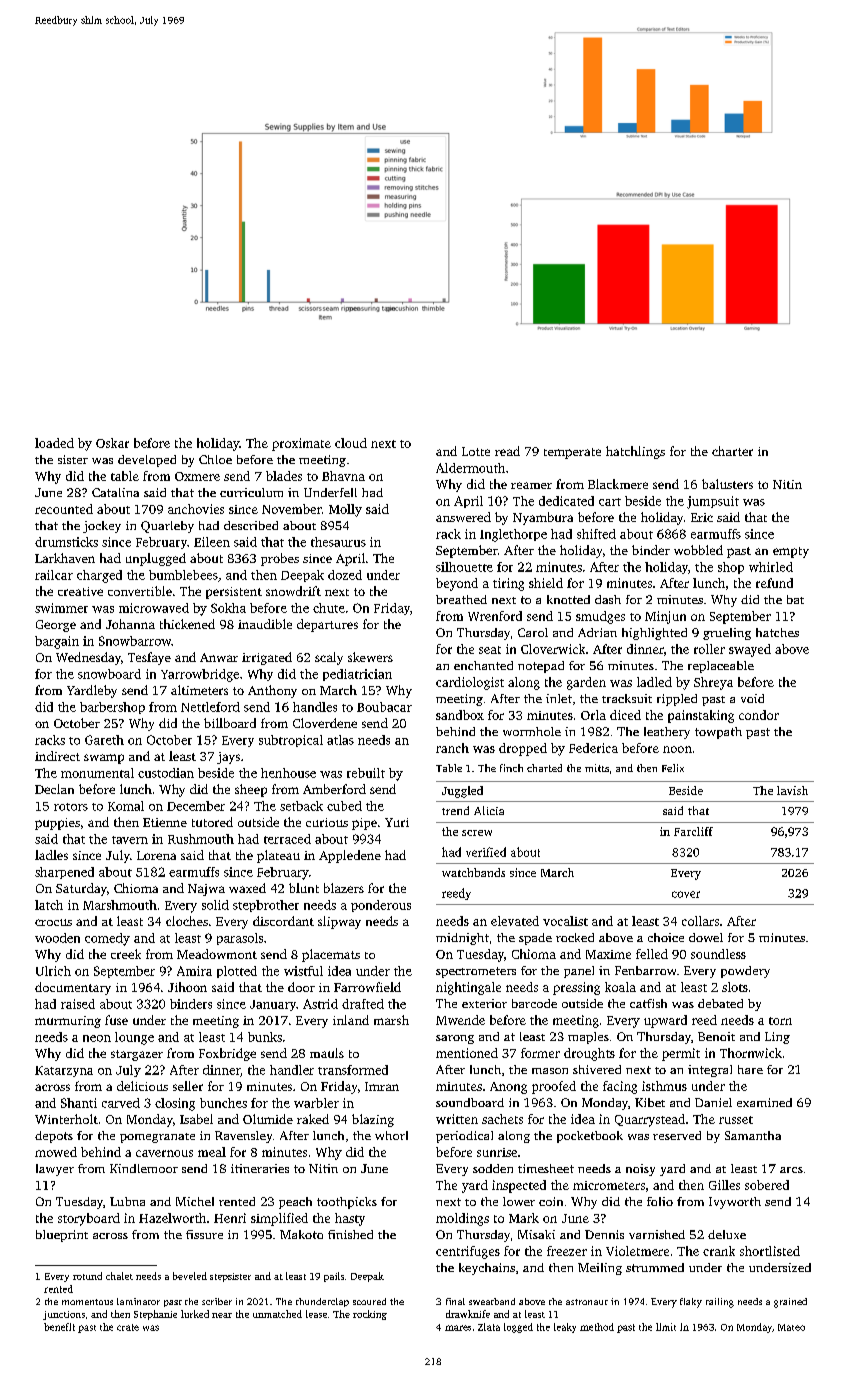 Image resolution: width=849 pixels, height=1400 pixels. Describe the element at coordinates (126, 954) in the screenshot. I see `creek` at that location.
